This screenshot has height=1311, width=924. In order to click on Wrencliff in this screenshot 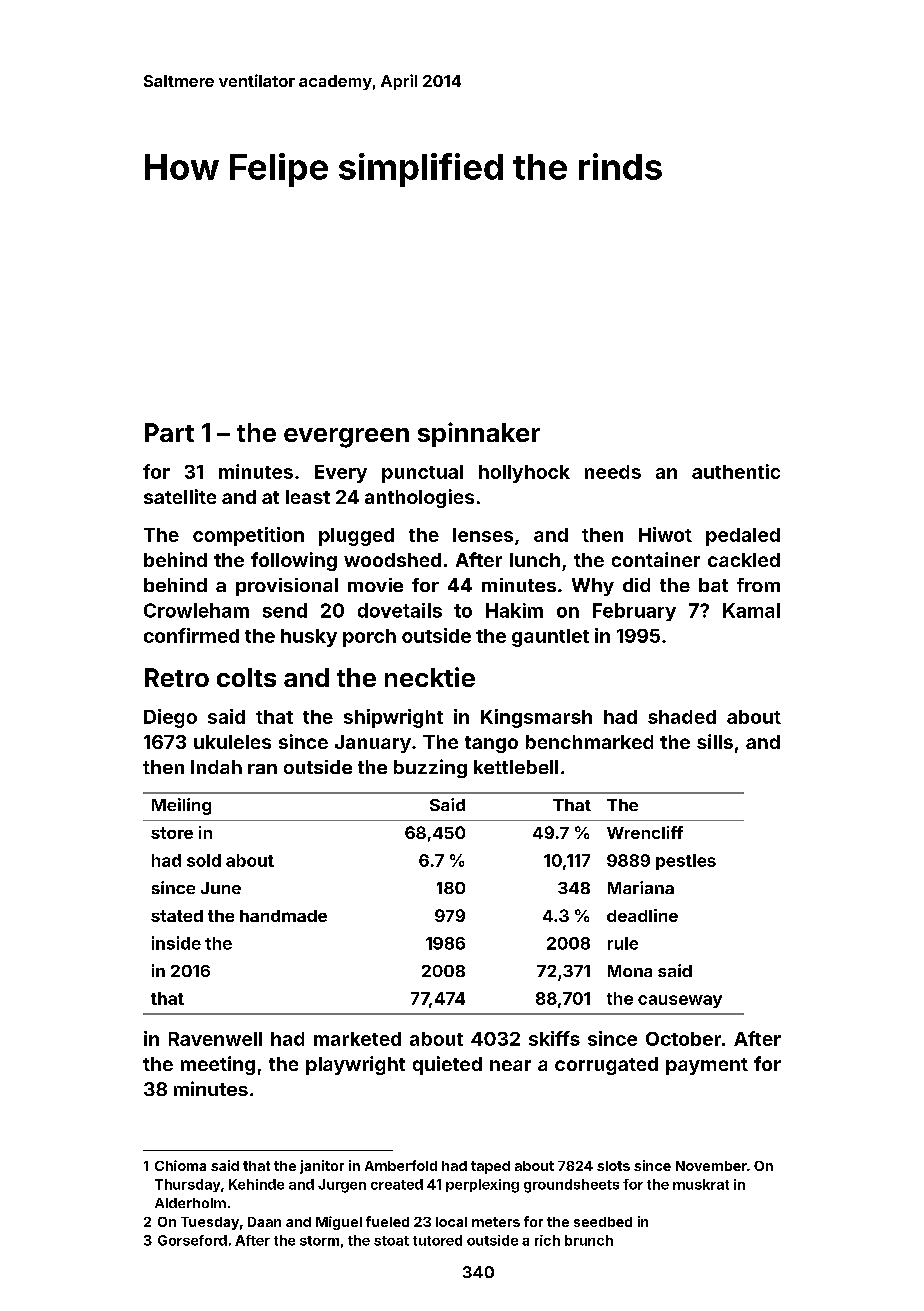, I will do `click(645, 832)`.
